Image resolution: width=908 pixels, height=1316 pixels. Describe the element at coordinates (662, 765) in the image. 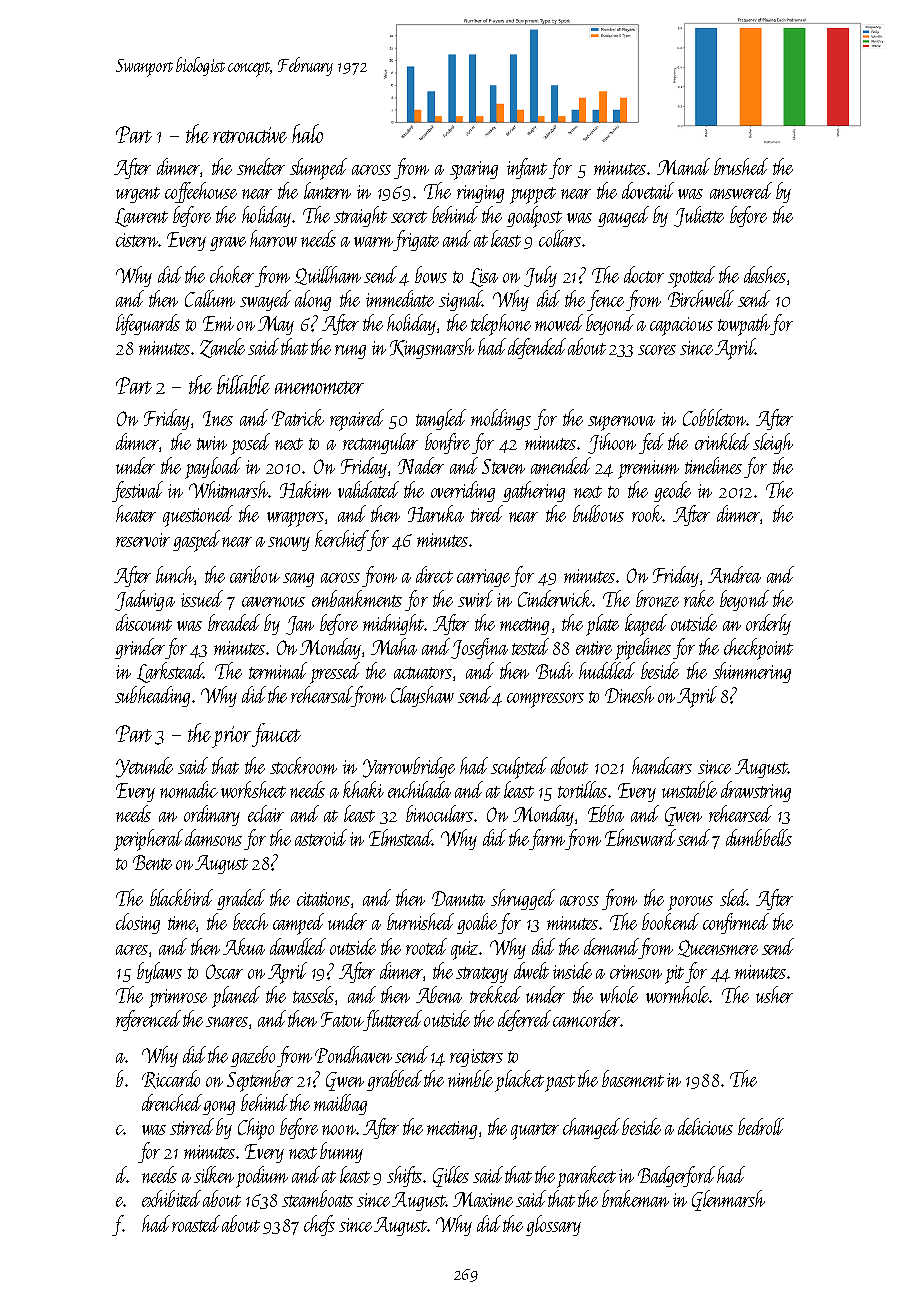

I see `handcars` at that location.
